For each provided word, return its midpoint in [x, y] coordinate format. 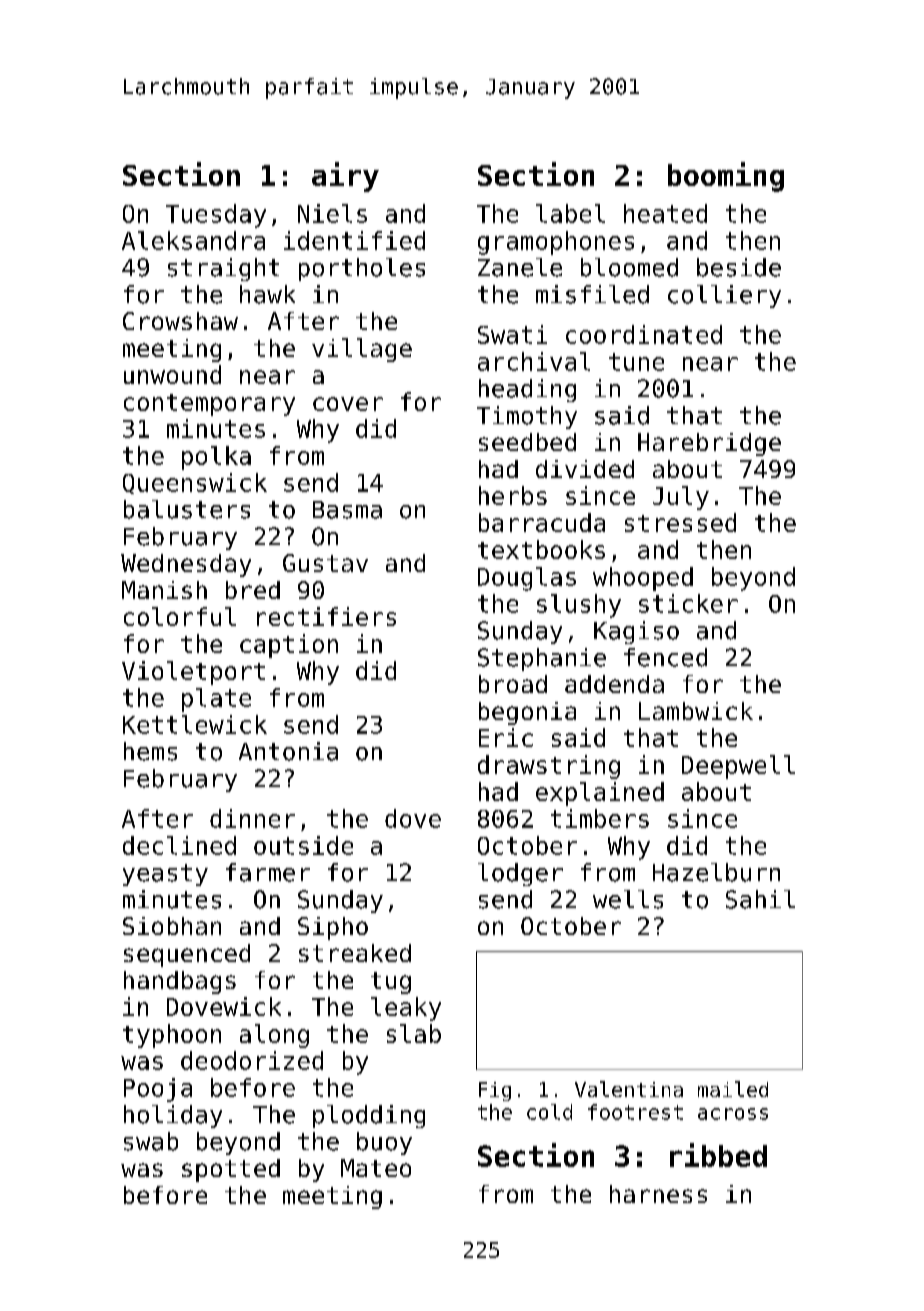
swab [151, 1141]
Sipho [333, 928]
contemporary [209, 405]
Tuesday [216, 216]
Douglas [527, 579]
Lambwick [696, 711]
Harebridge [709, 444]
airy [345, 177]
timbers [600, 818]
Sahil [760, 899]
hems [150, 751]
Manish [164, 590]
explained [600, 794]
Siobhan [172, 926]
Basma [347, 510]
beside [739, 267]
